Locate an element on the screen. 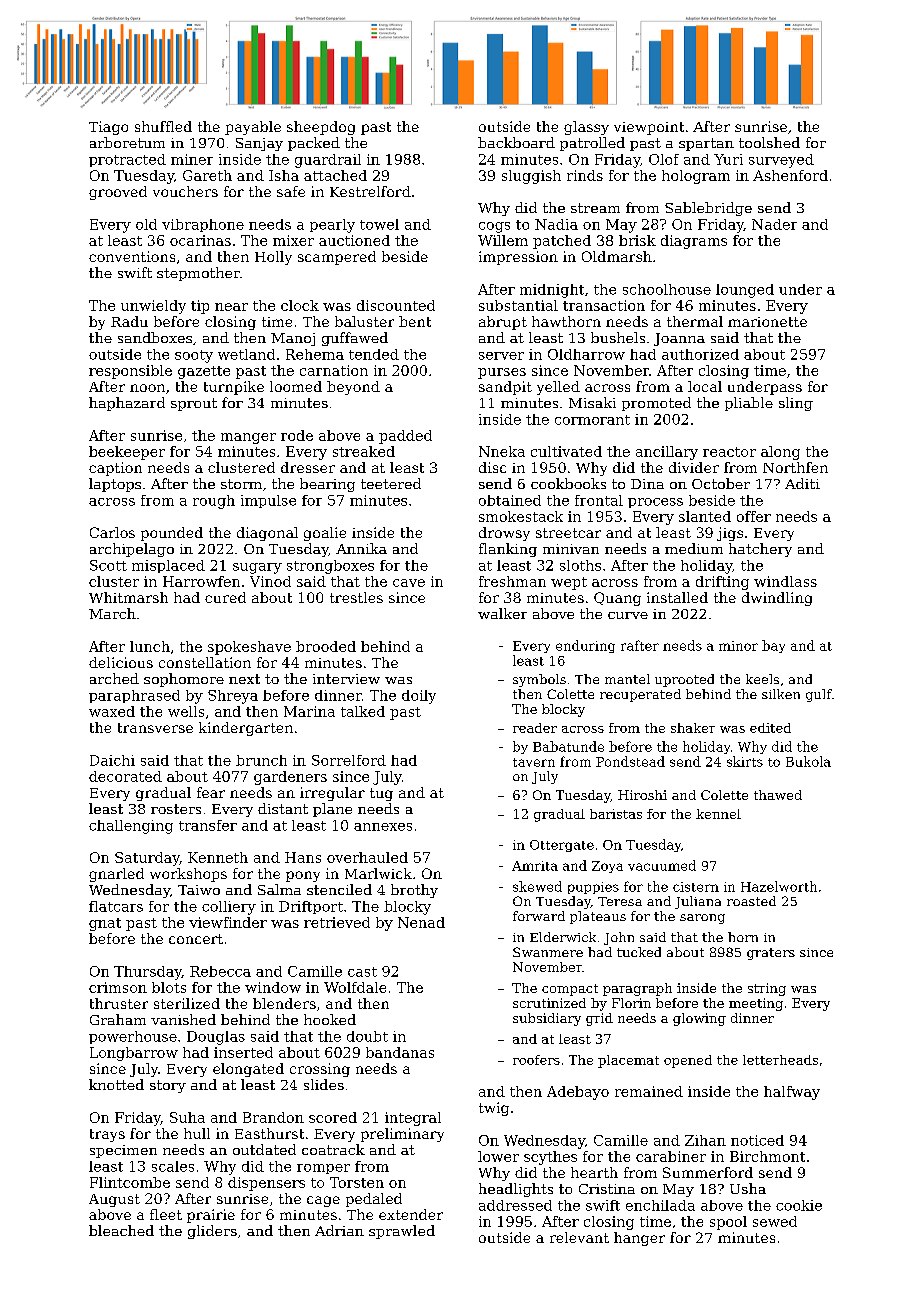  blenders is located at coordinates (284, 1003).
